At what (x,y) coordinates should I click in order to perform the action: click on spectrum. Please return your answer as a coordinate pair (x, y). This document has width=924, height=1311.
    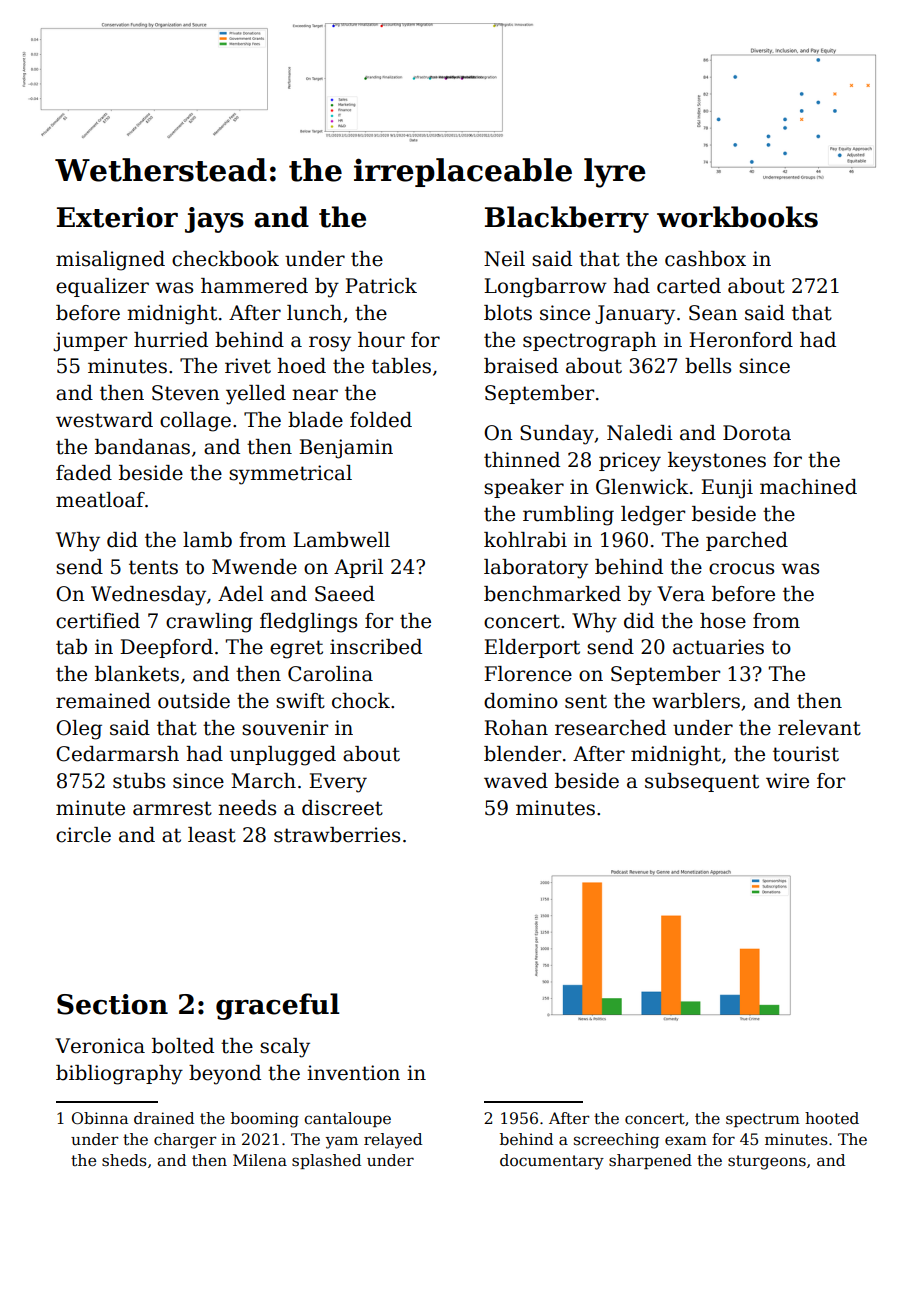
    Looking at the image, I should click on (763, 1120).
